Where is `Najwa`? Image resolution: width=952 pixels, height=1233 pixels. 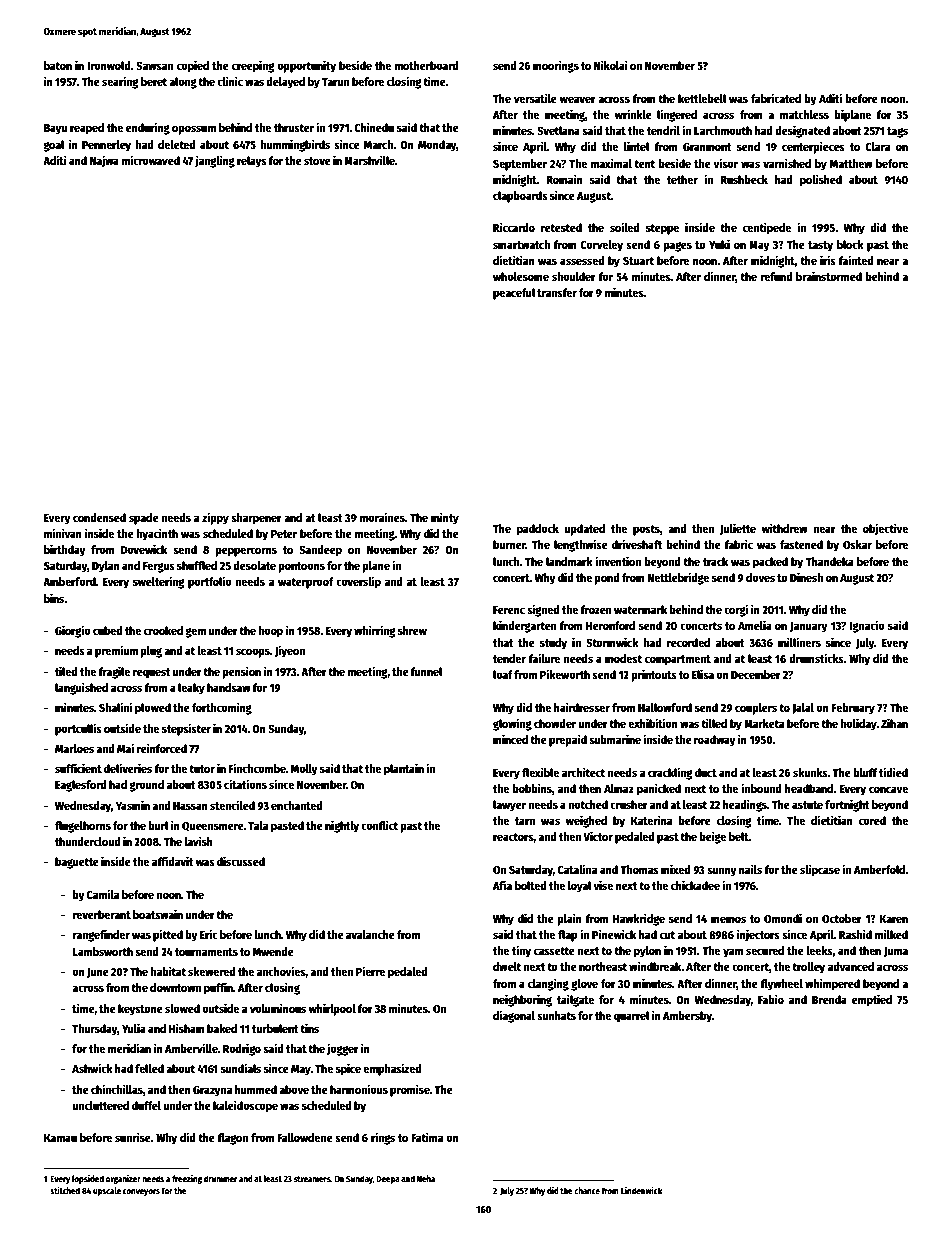
Najwa is located at coordinates (104, 161).
